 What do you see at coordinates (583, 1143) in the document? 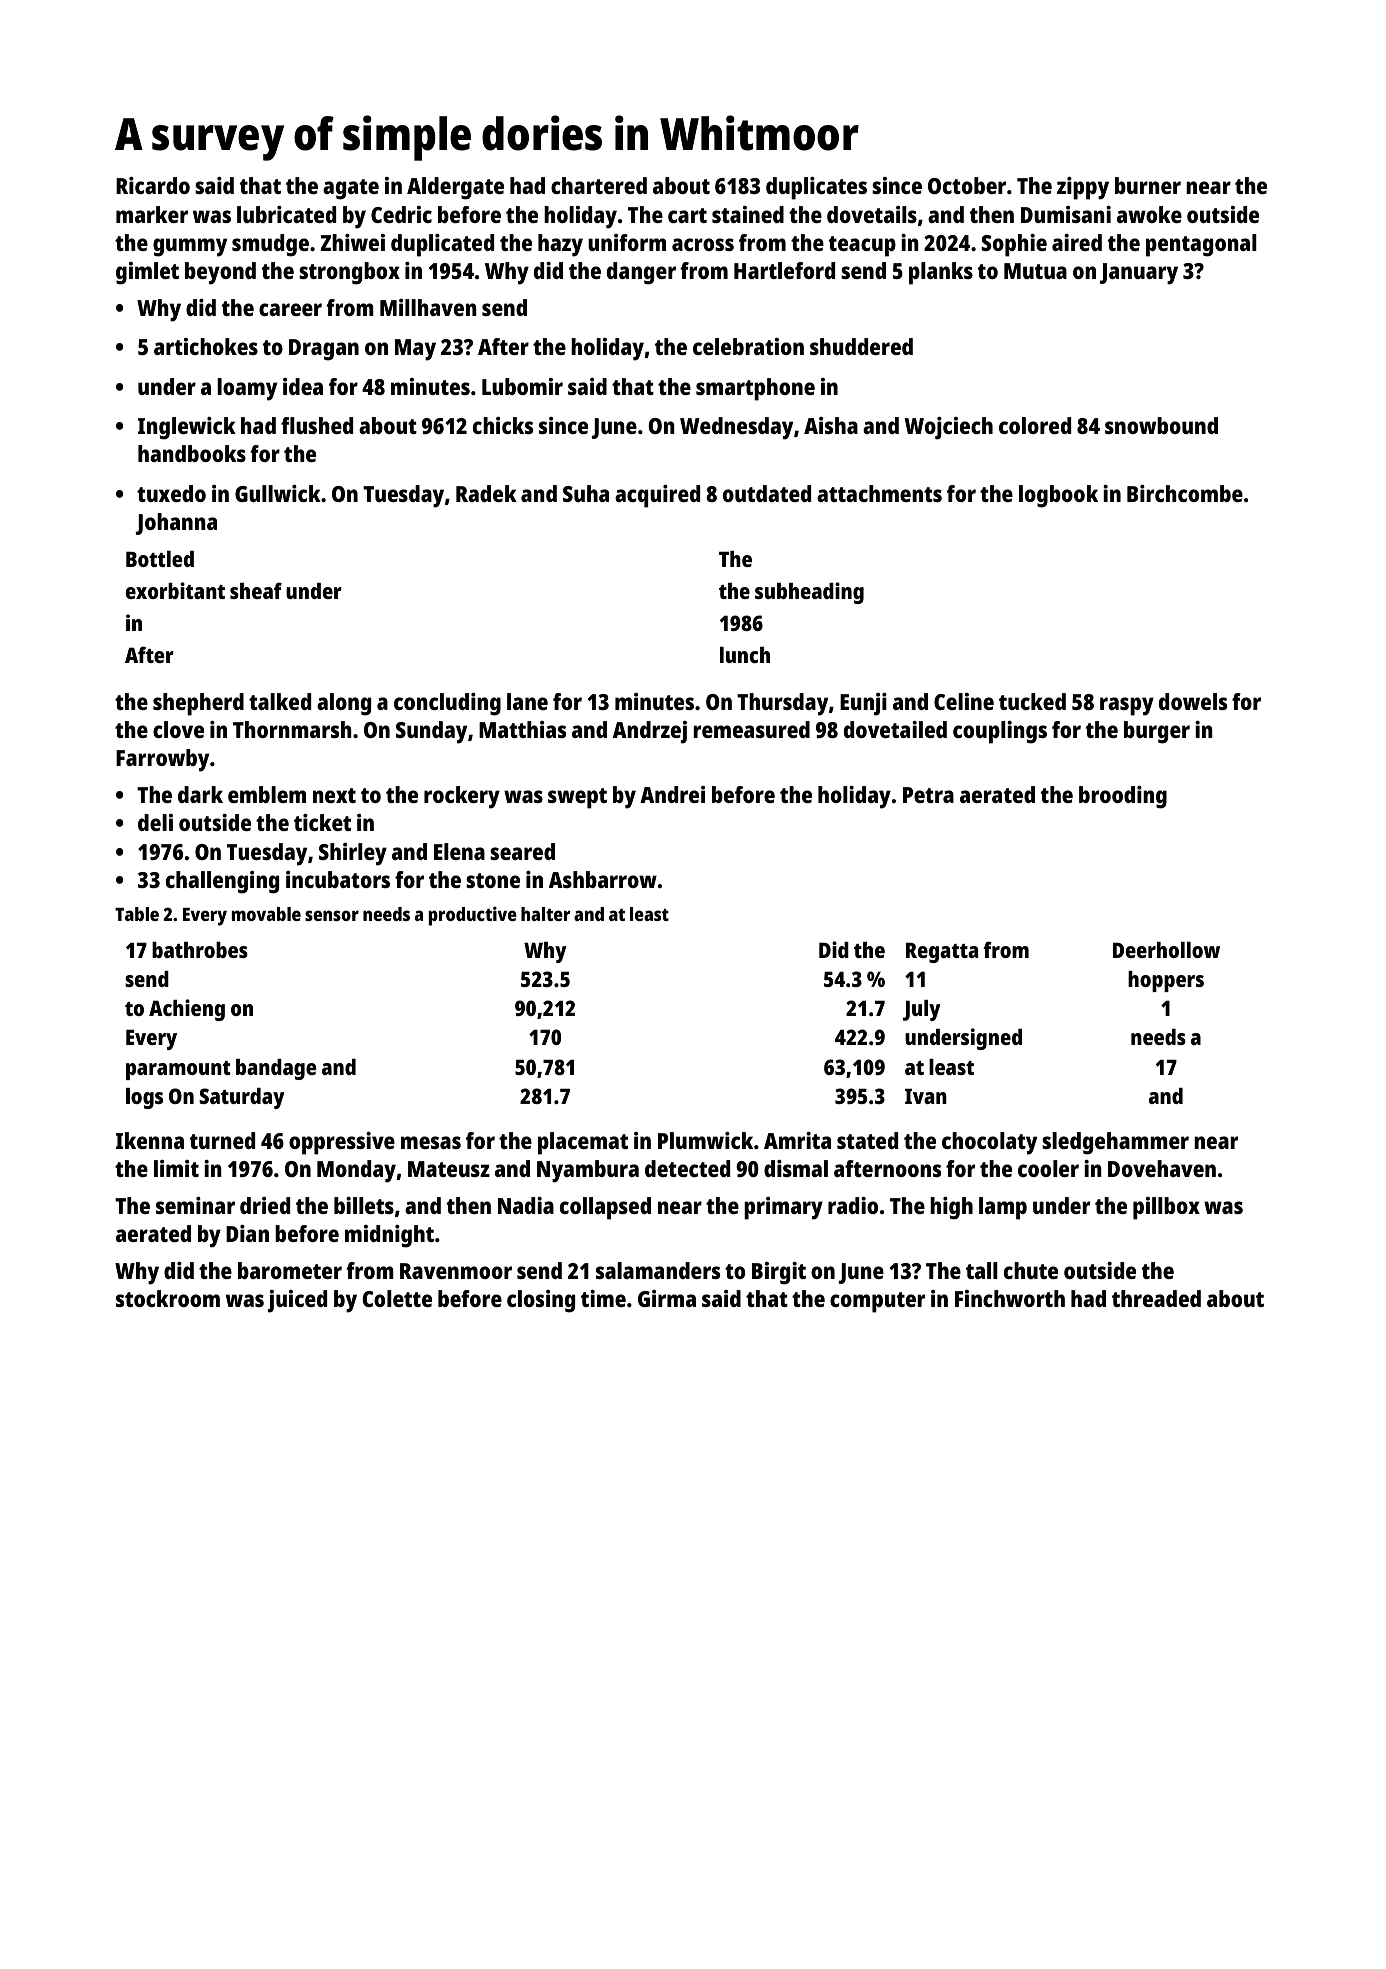
I see `placemat` at bounding box center [583, 1143].
